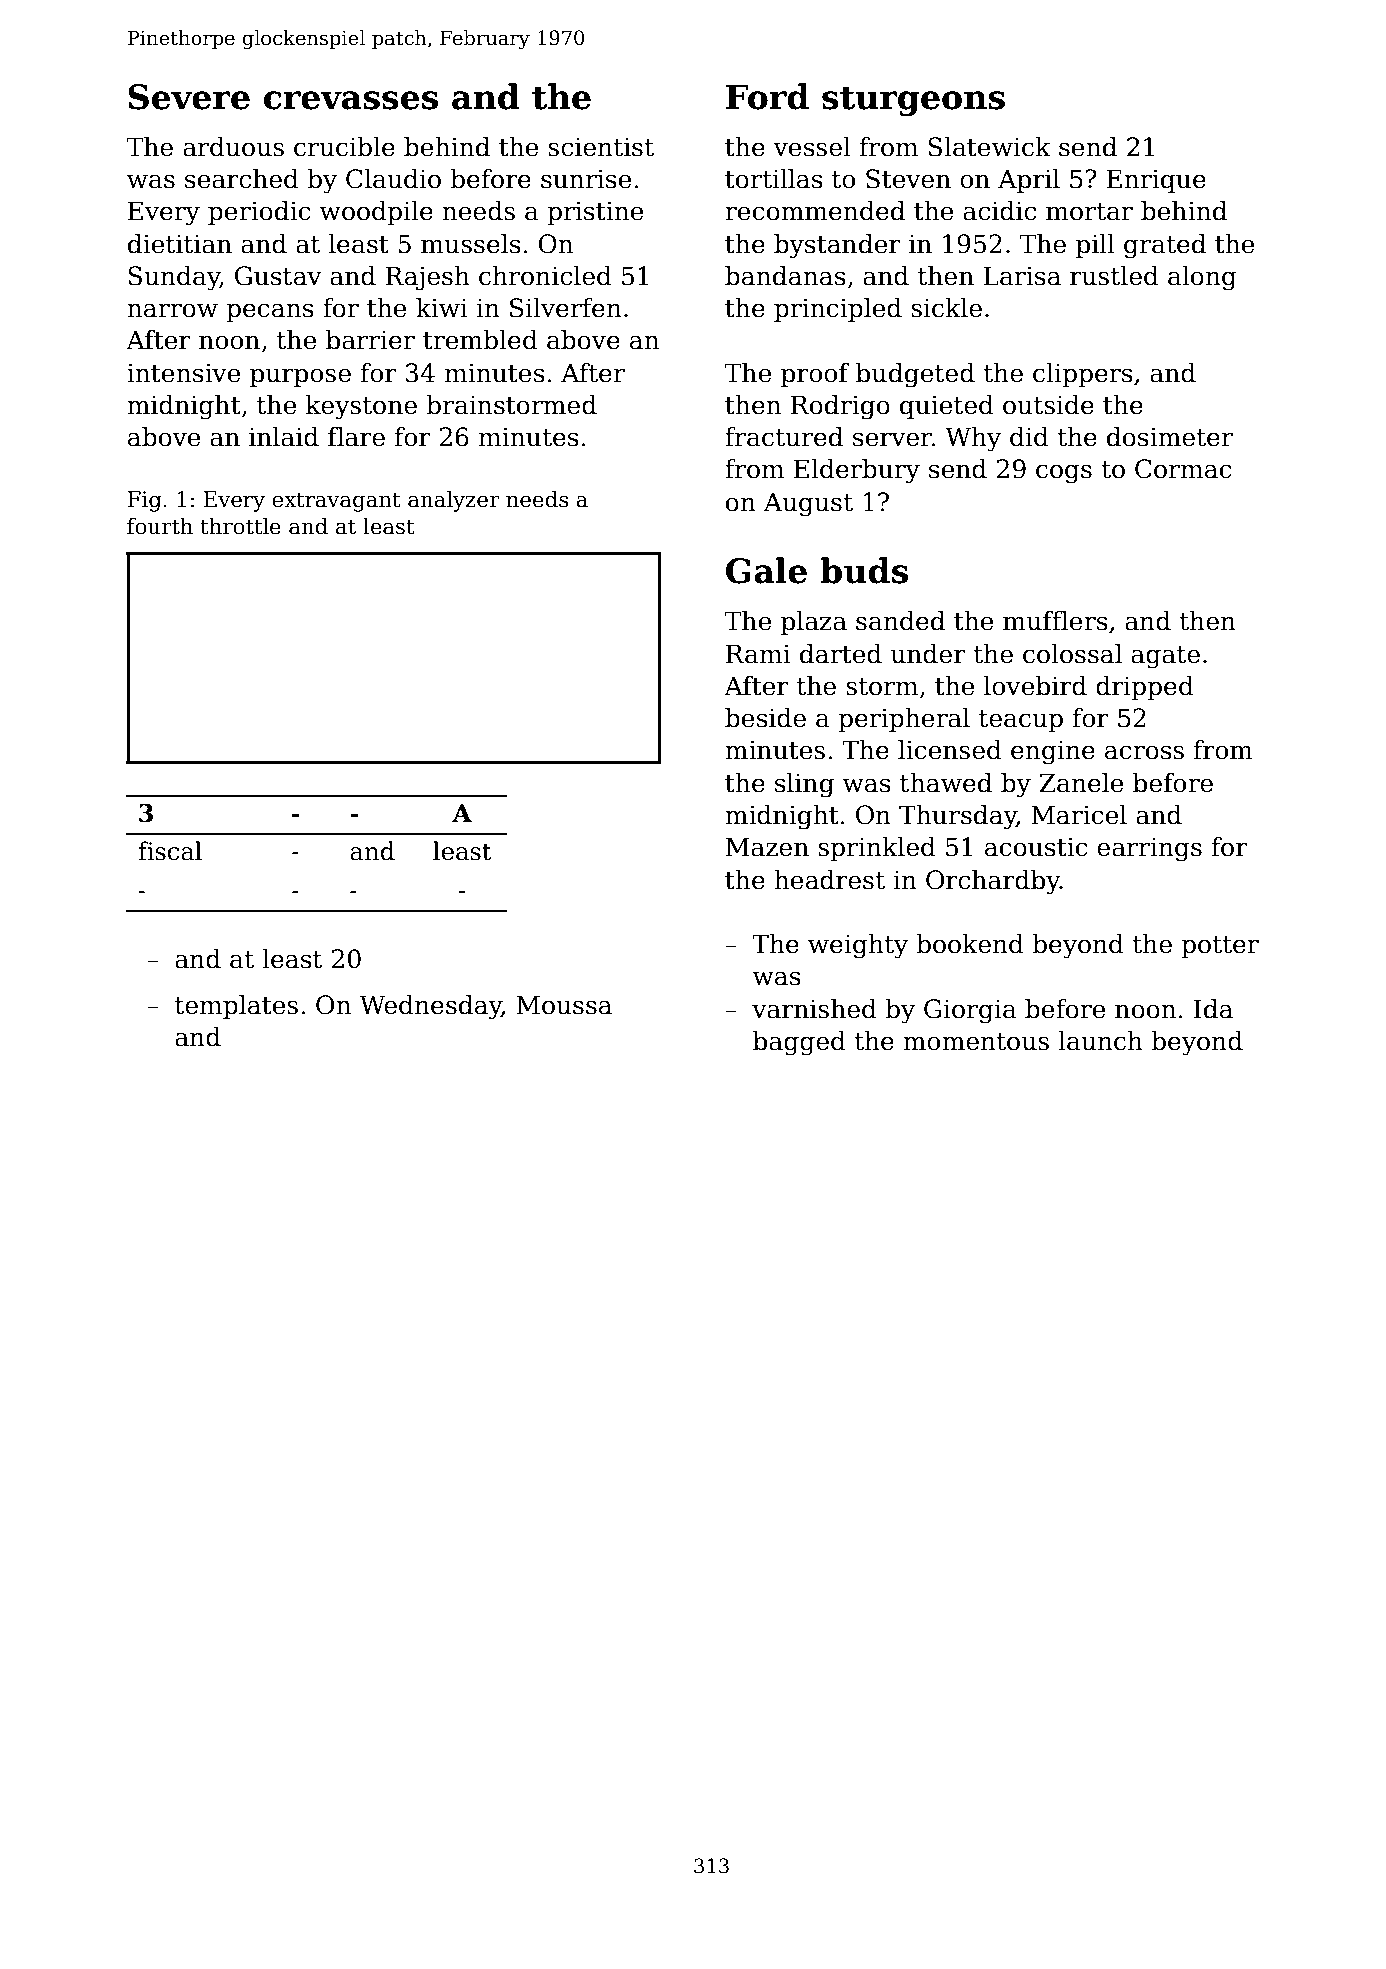 The width and height of the screenshot is (1386, 1969). I want to click on Giorgia, so click(970, 1011).
